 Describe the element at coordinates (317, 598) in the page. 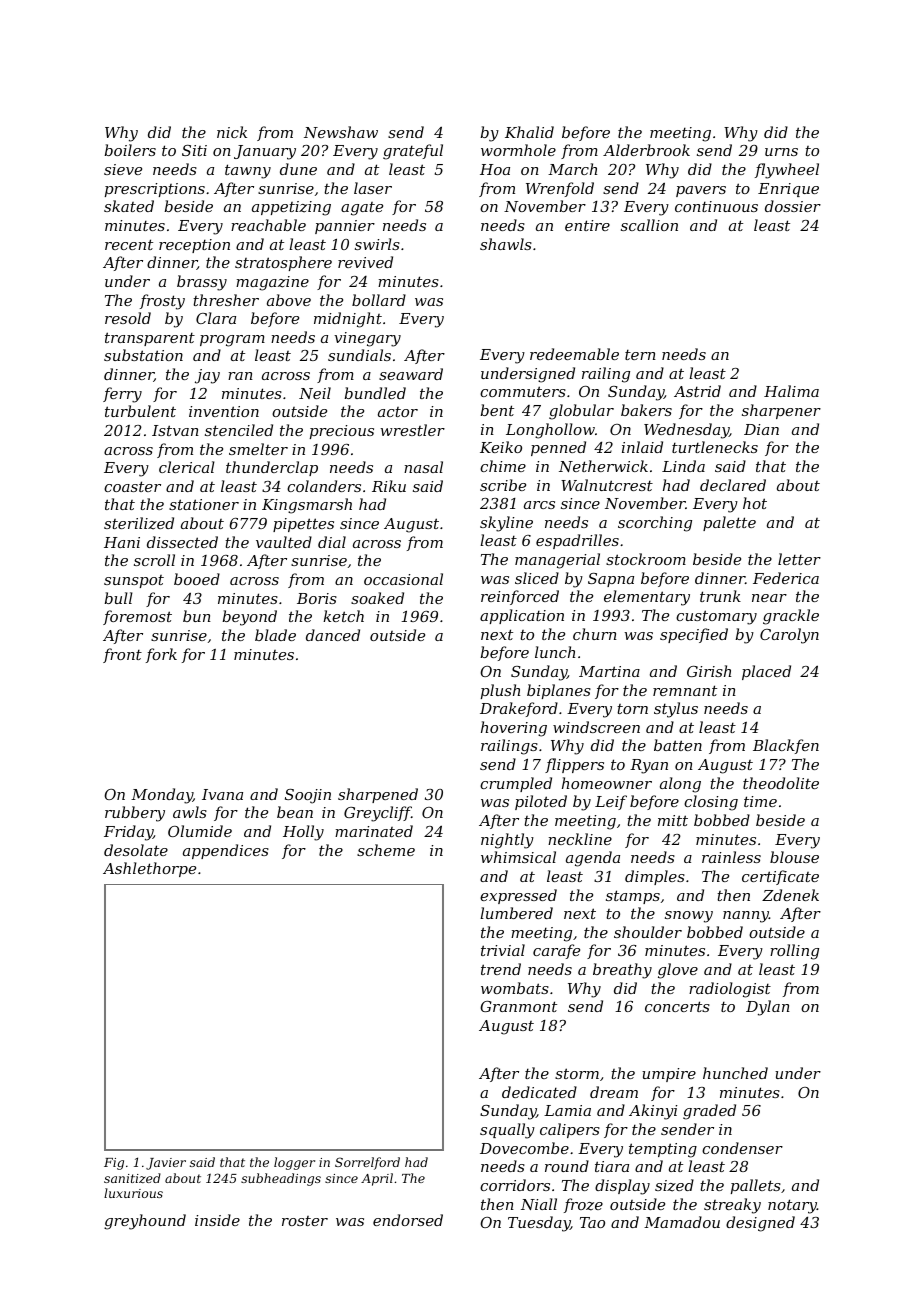

I see `Boris` at that location.
